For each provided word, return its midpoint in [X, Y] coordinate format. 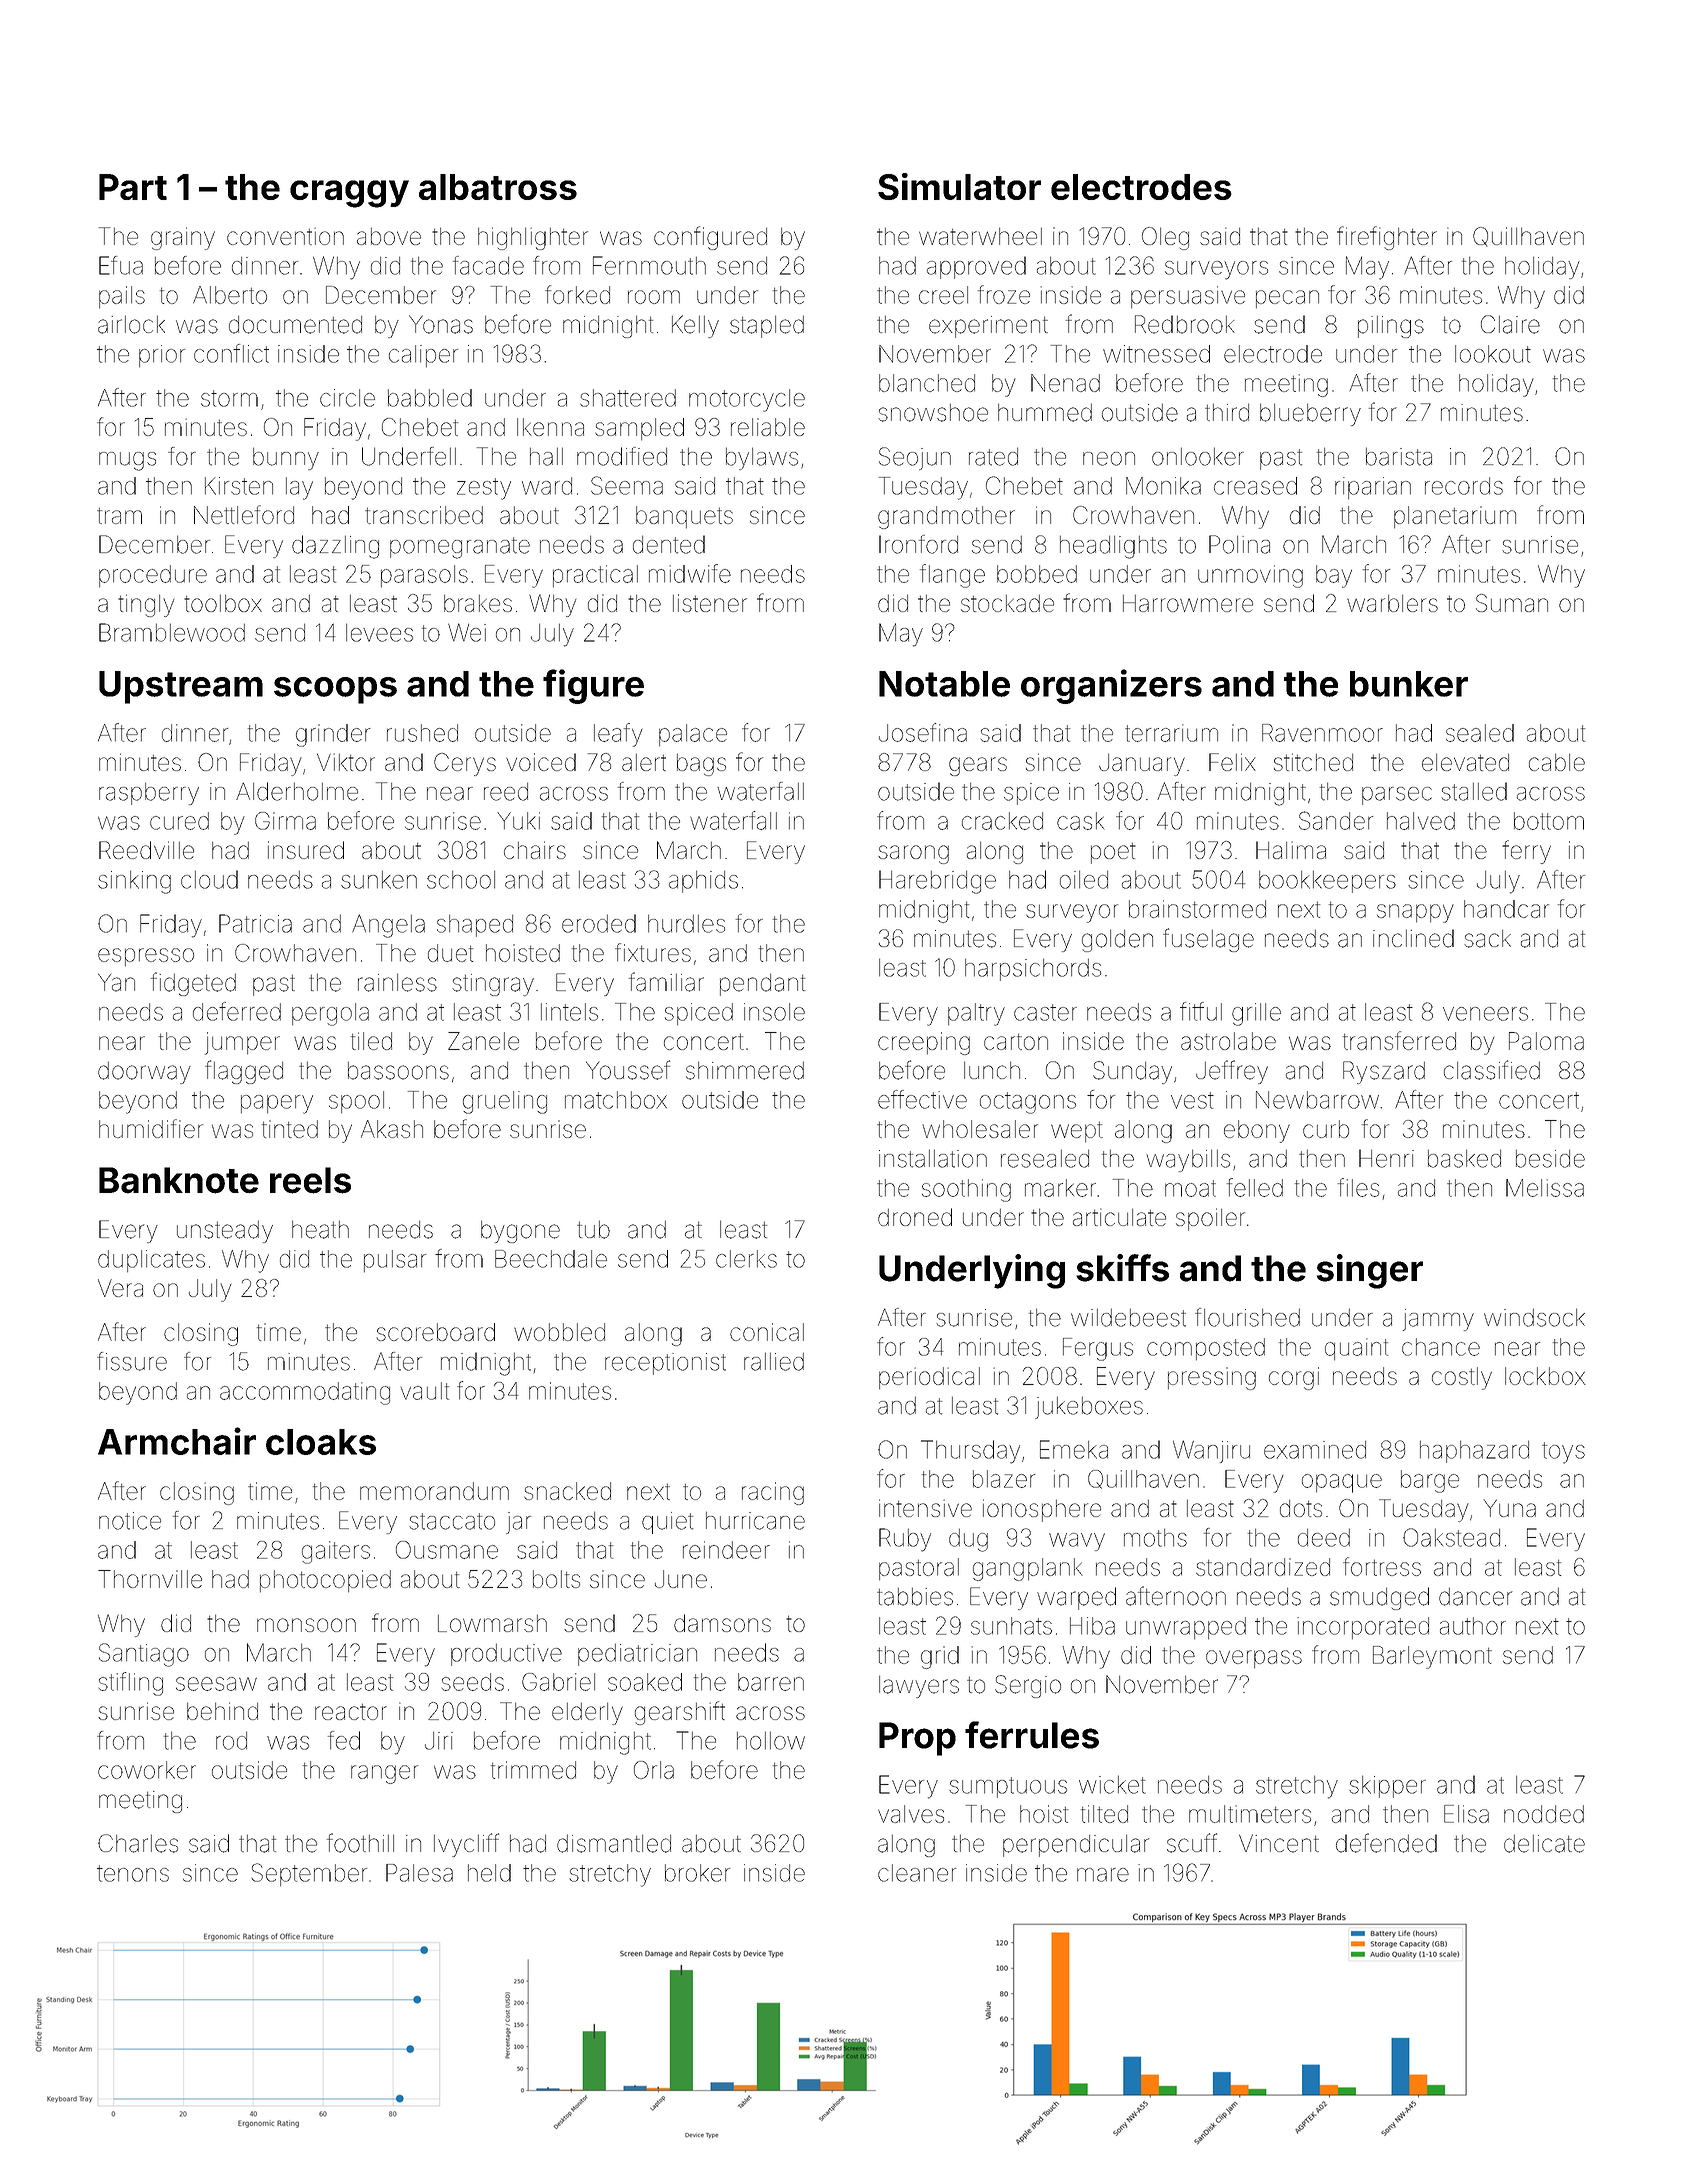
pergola [330, 1014]
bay [1334, 576]
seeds [473, 1682]
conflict [231, 353]
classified [1492, 1070]
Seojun [915, 458]
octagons [1028, 1103]
